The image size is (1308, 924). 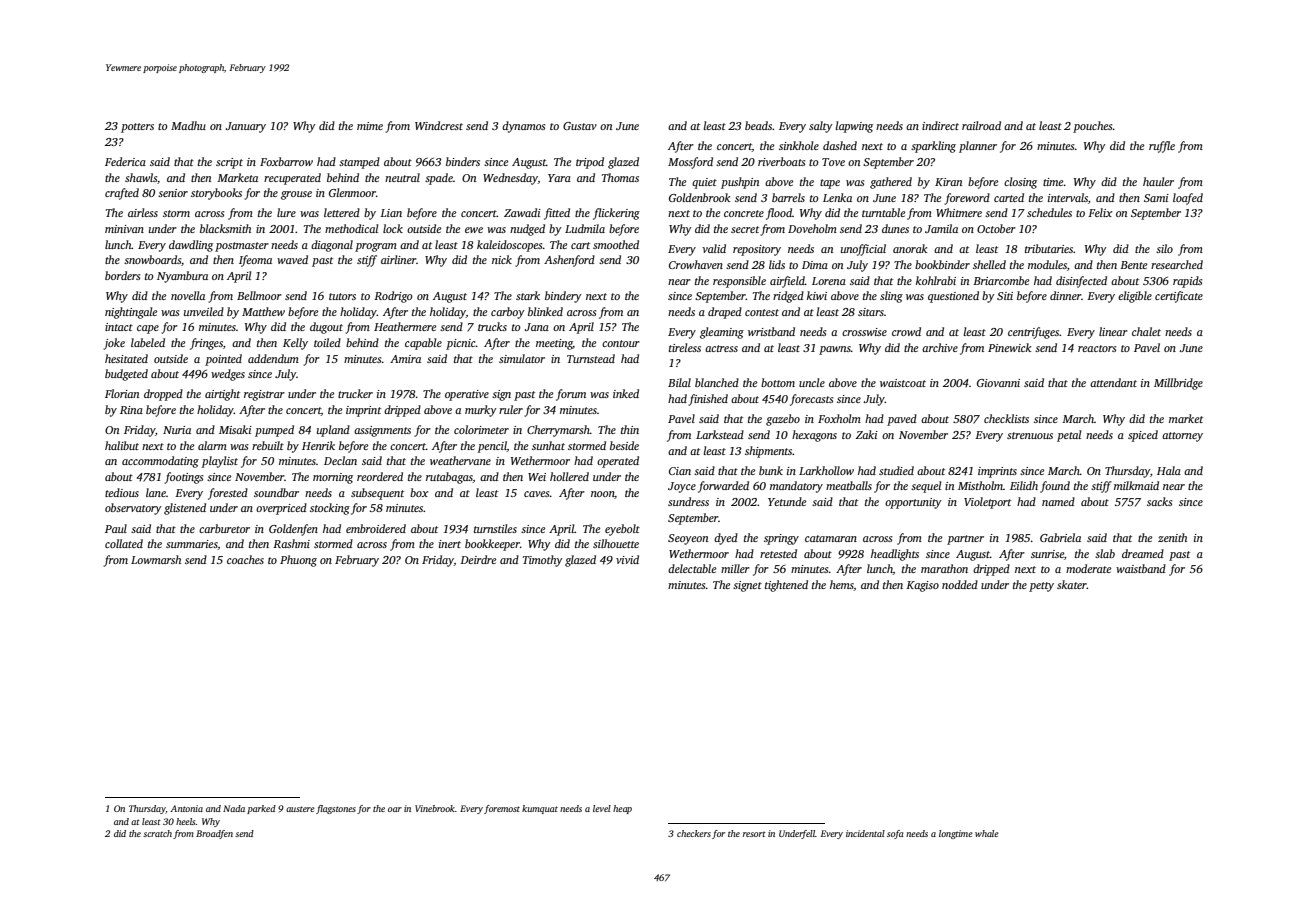 What do you see at coordinates (814, 436) in the screenshot?
I see `hexagons` at bounding box center [814, 436].
